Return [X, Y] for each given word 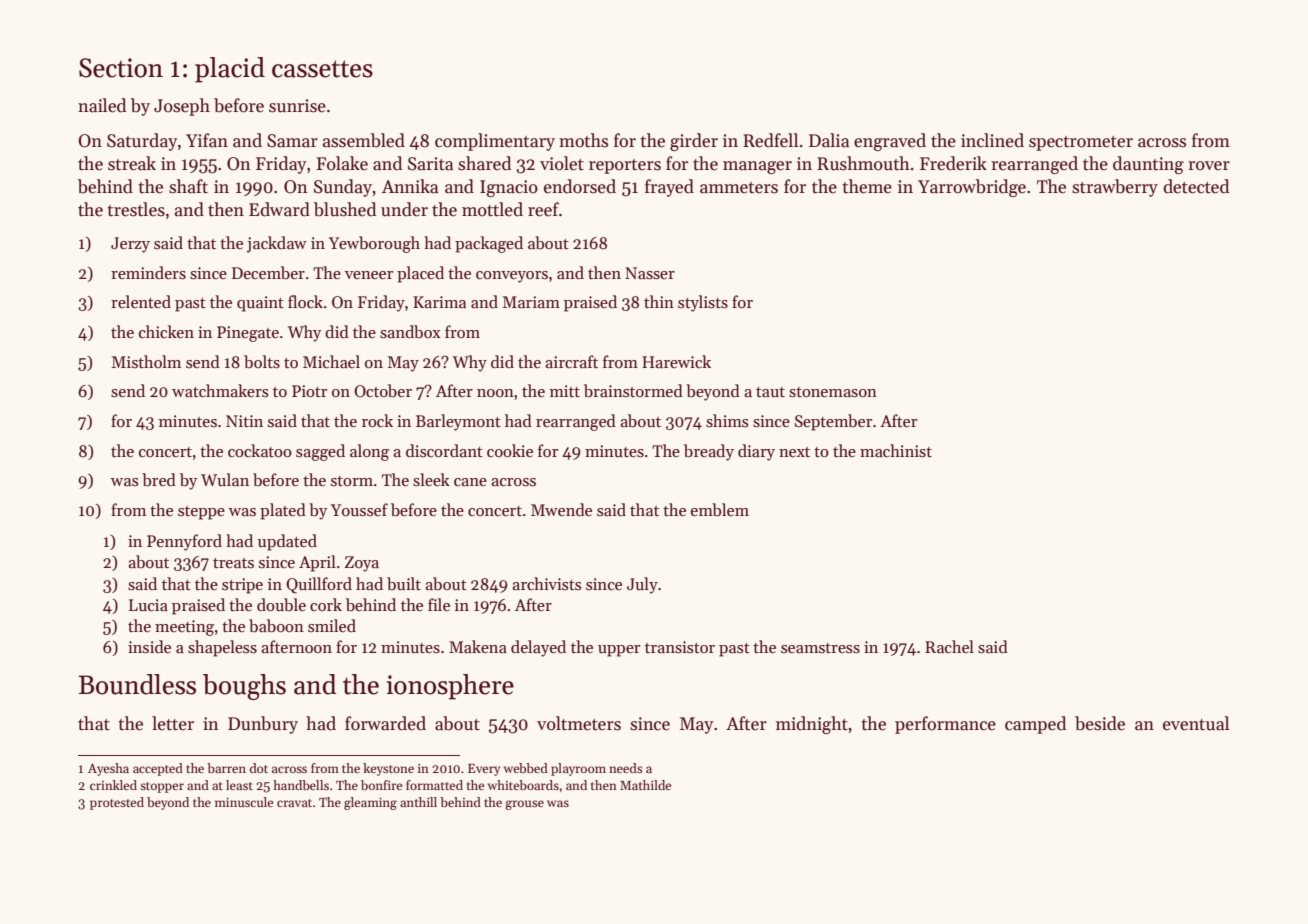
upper [619, 651]
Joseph [182, 107]
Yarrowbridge [972, 188]
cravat [294, 803]
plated [283, 511]
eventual [1196, 723]
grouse [524, 805]
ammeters [739, 188]
